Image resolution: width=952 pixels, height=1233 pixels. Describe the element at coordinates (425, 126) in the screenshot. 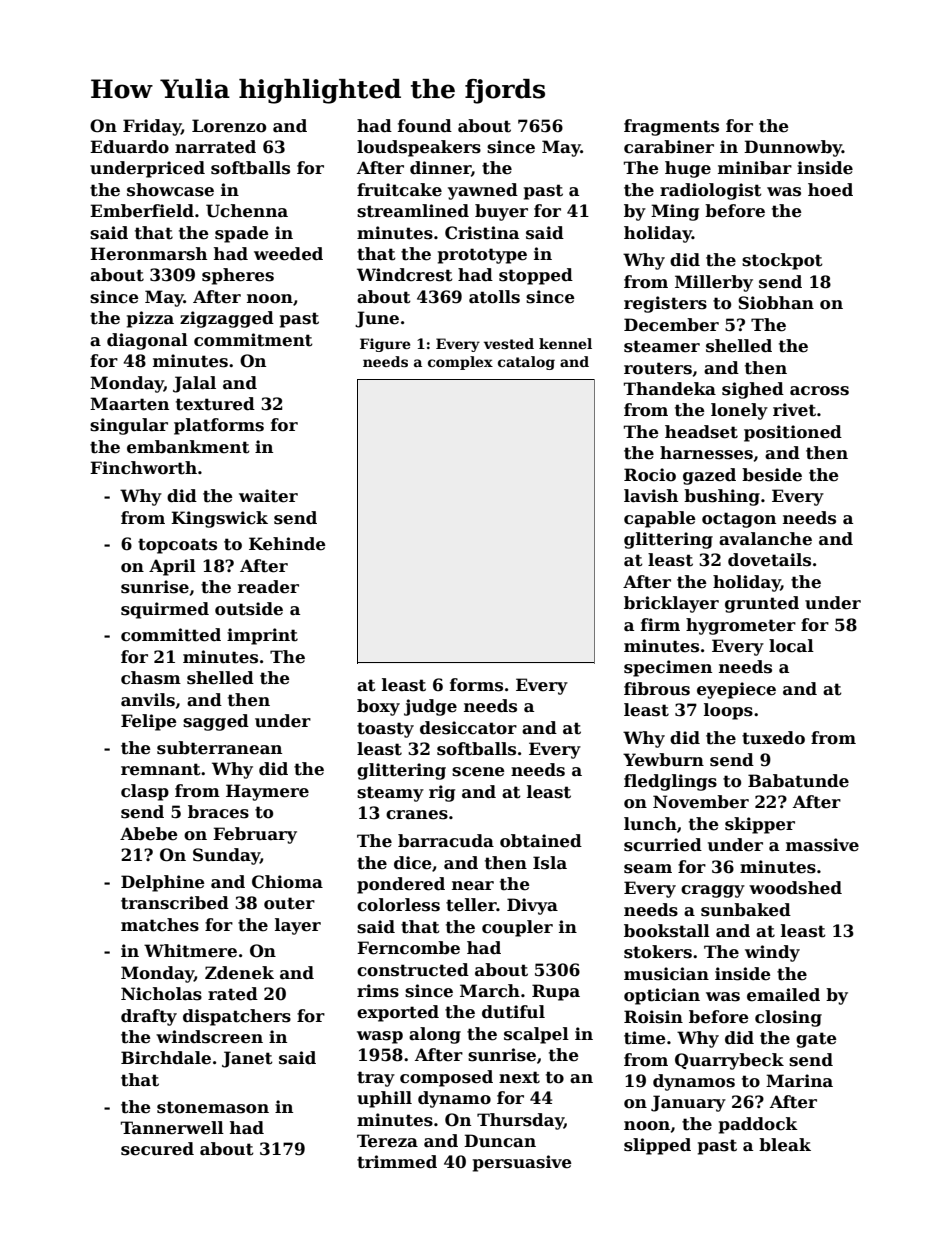

I see `found` at that location.
